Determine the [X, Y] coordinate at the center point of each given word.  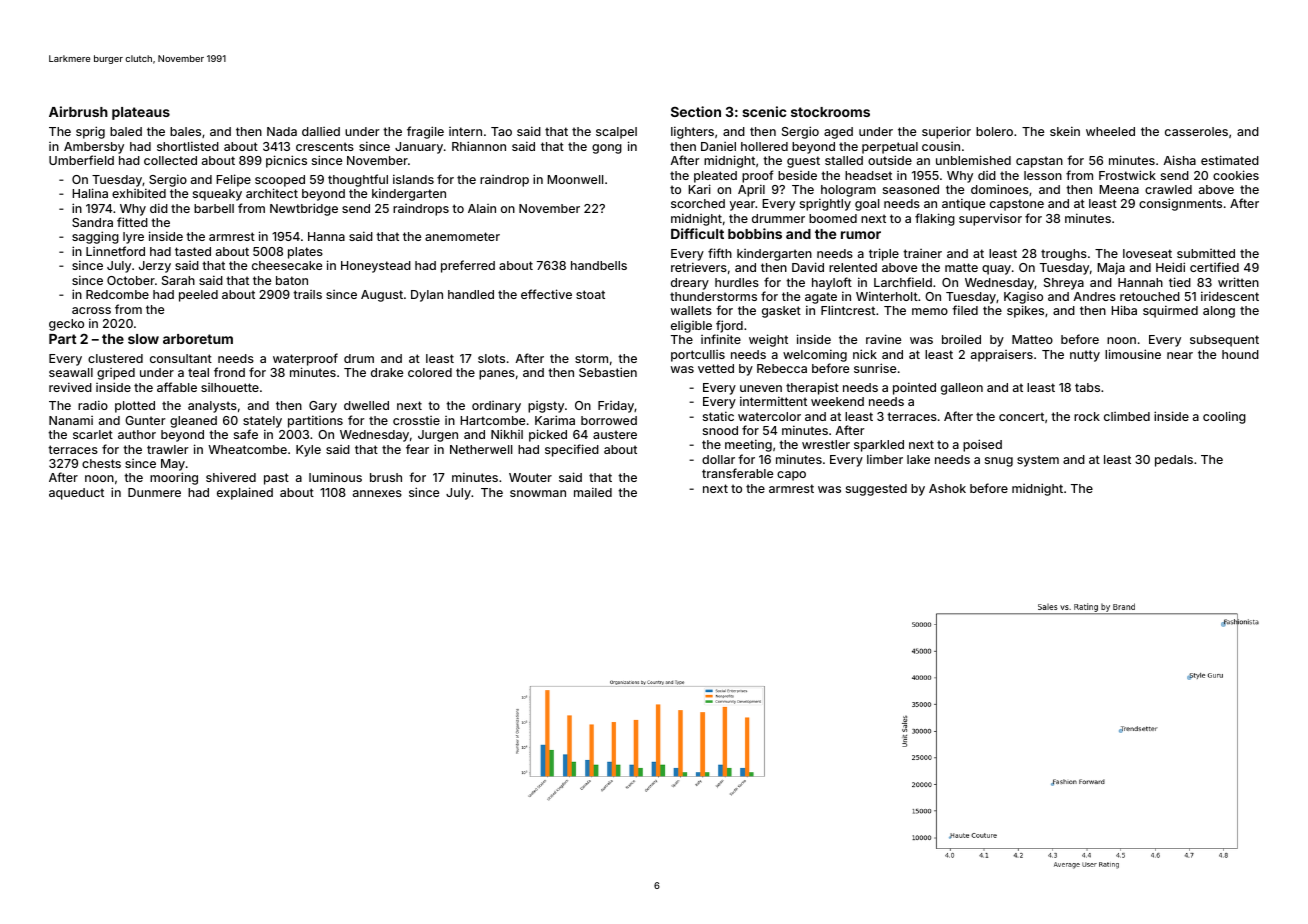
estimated [1230, 160]
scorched [698, 203]
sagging [95, 237]
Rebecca [782, 368]
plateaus [141, 113]
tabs [1087, 387]
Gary [323, 407]
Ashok [947, 488]
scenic [764, 111]
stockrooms [830, 112]
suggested [876, 490]
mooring [174, 478]
